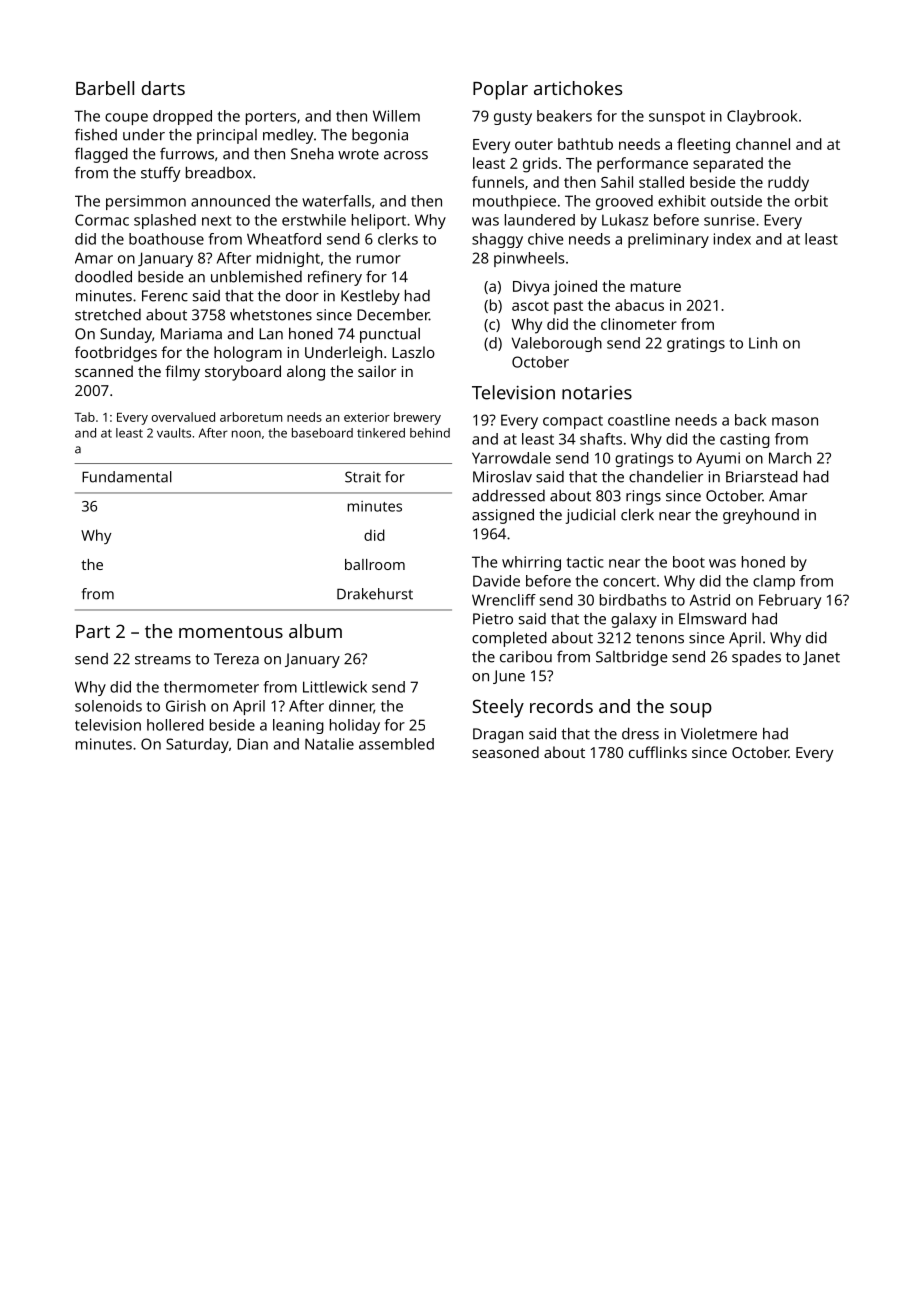  Describe the element at coordinates (578, 88) in the screenshot. I see `artichokes` at that location.
